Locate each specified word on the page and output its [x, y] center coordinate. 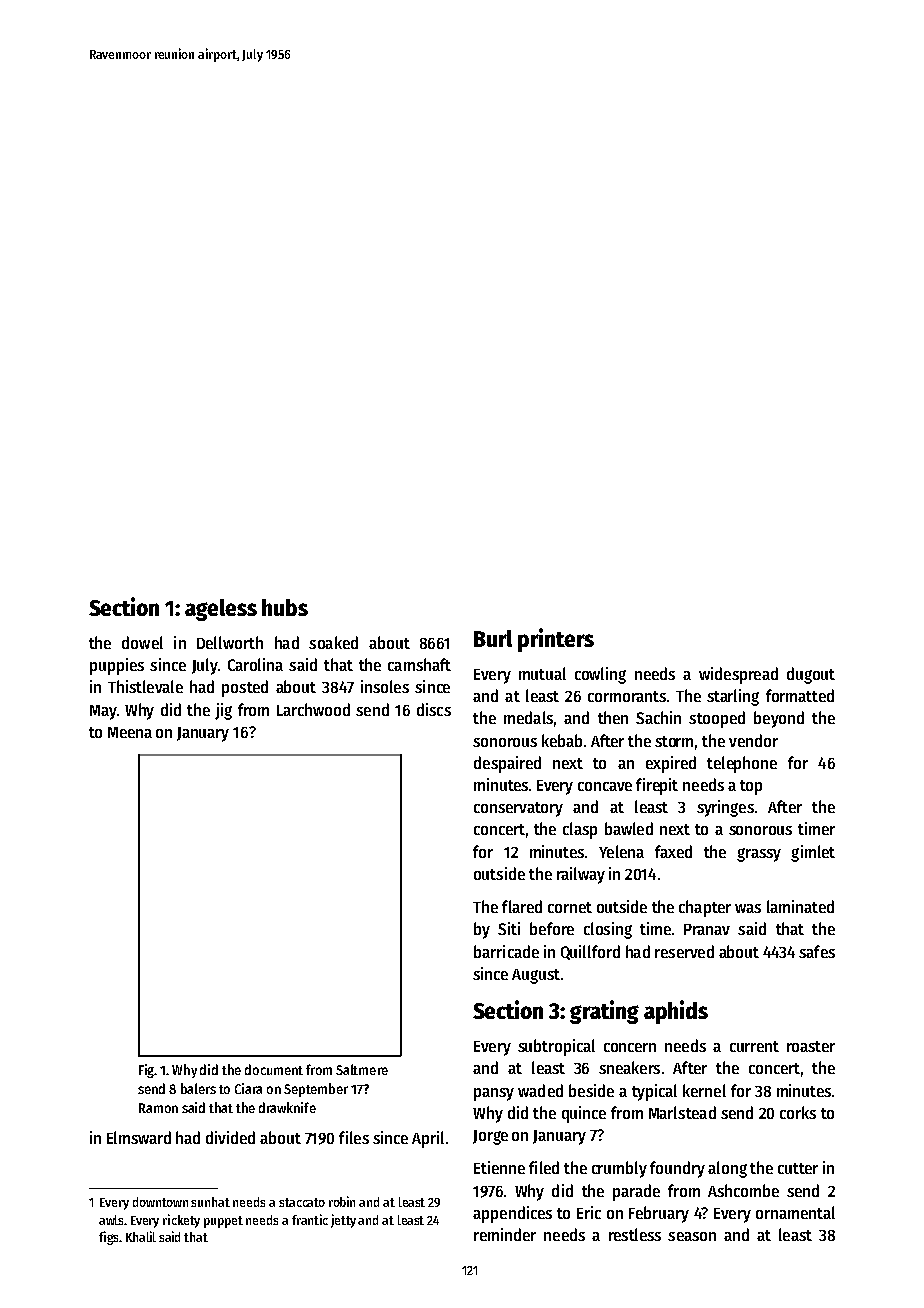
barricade [506, 951]
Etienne [499, 1167]
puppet [223, 1222]
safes [817, 951]
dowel [142, 642]
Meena [130, 732]
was [748, 908]
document [274, 1069]
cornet [570, 907]
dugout [811, 675]
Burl [493, 638]
